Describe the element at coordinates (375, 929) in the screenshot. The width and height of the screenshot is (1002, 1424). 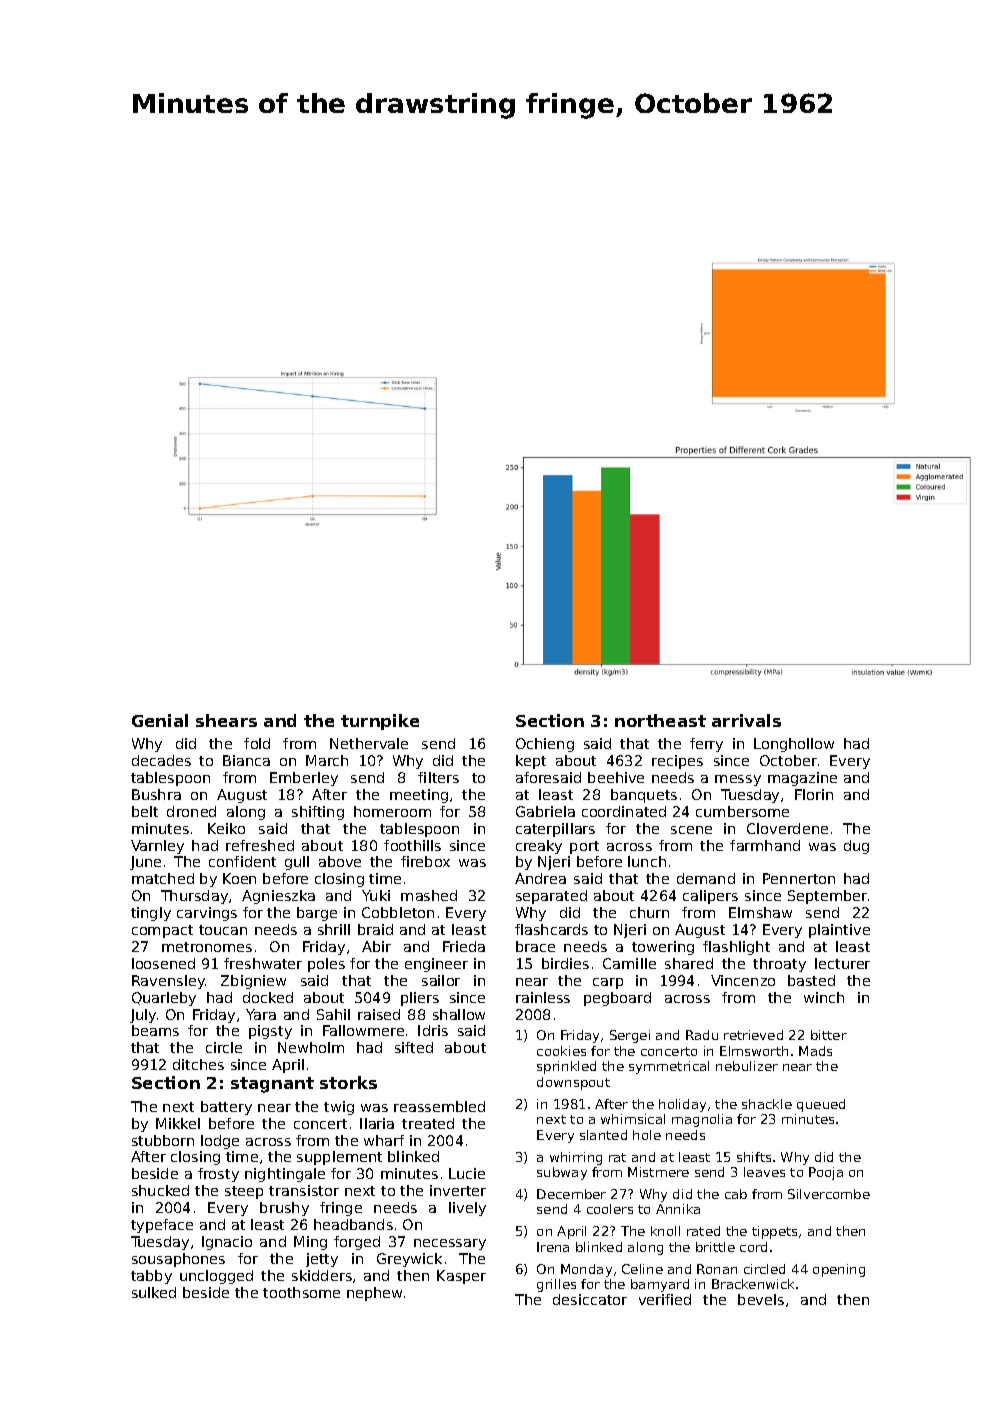
I see `braid` at that location.
